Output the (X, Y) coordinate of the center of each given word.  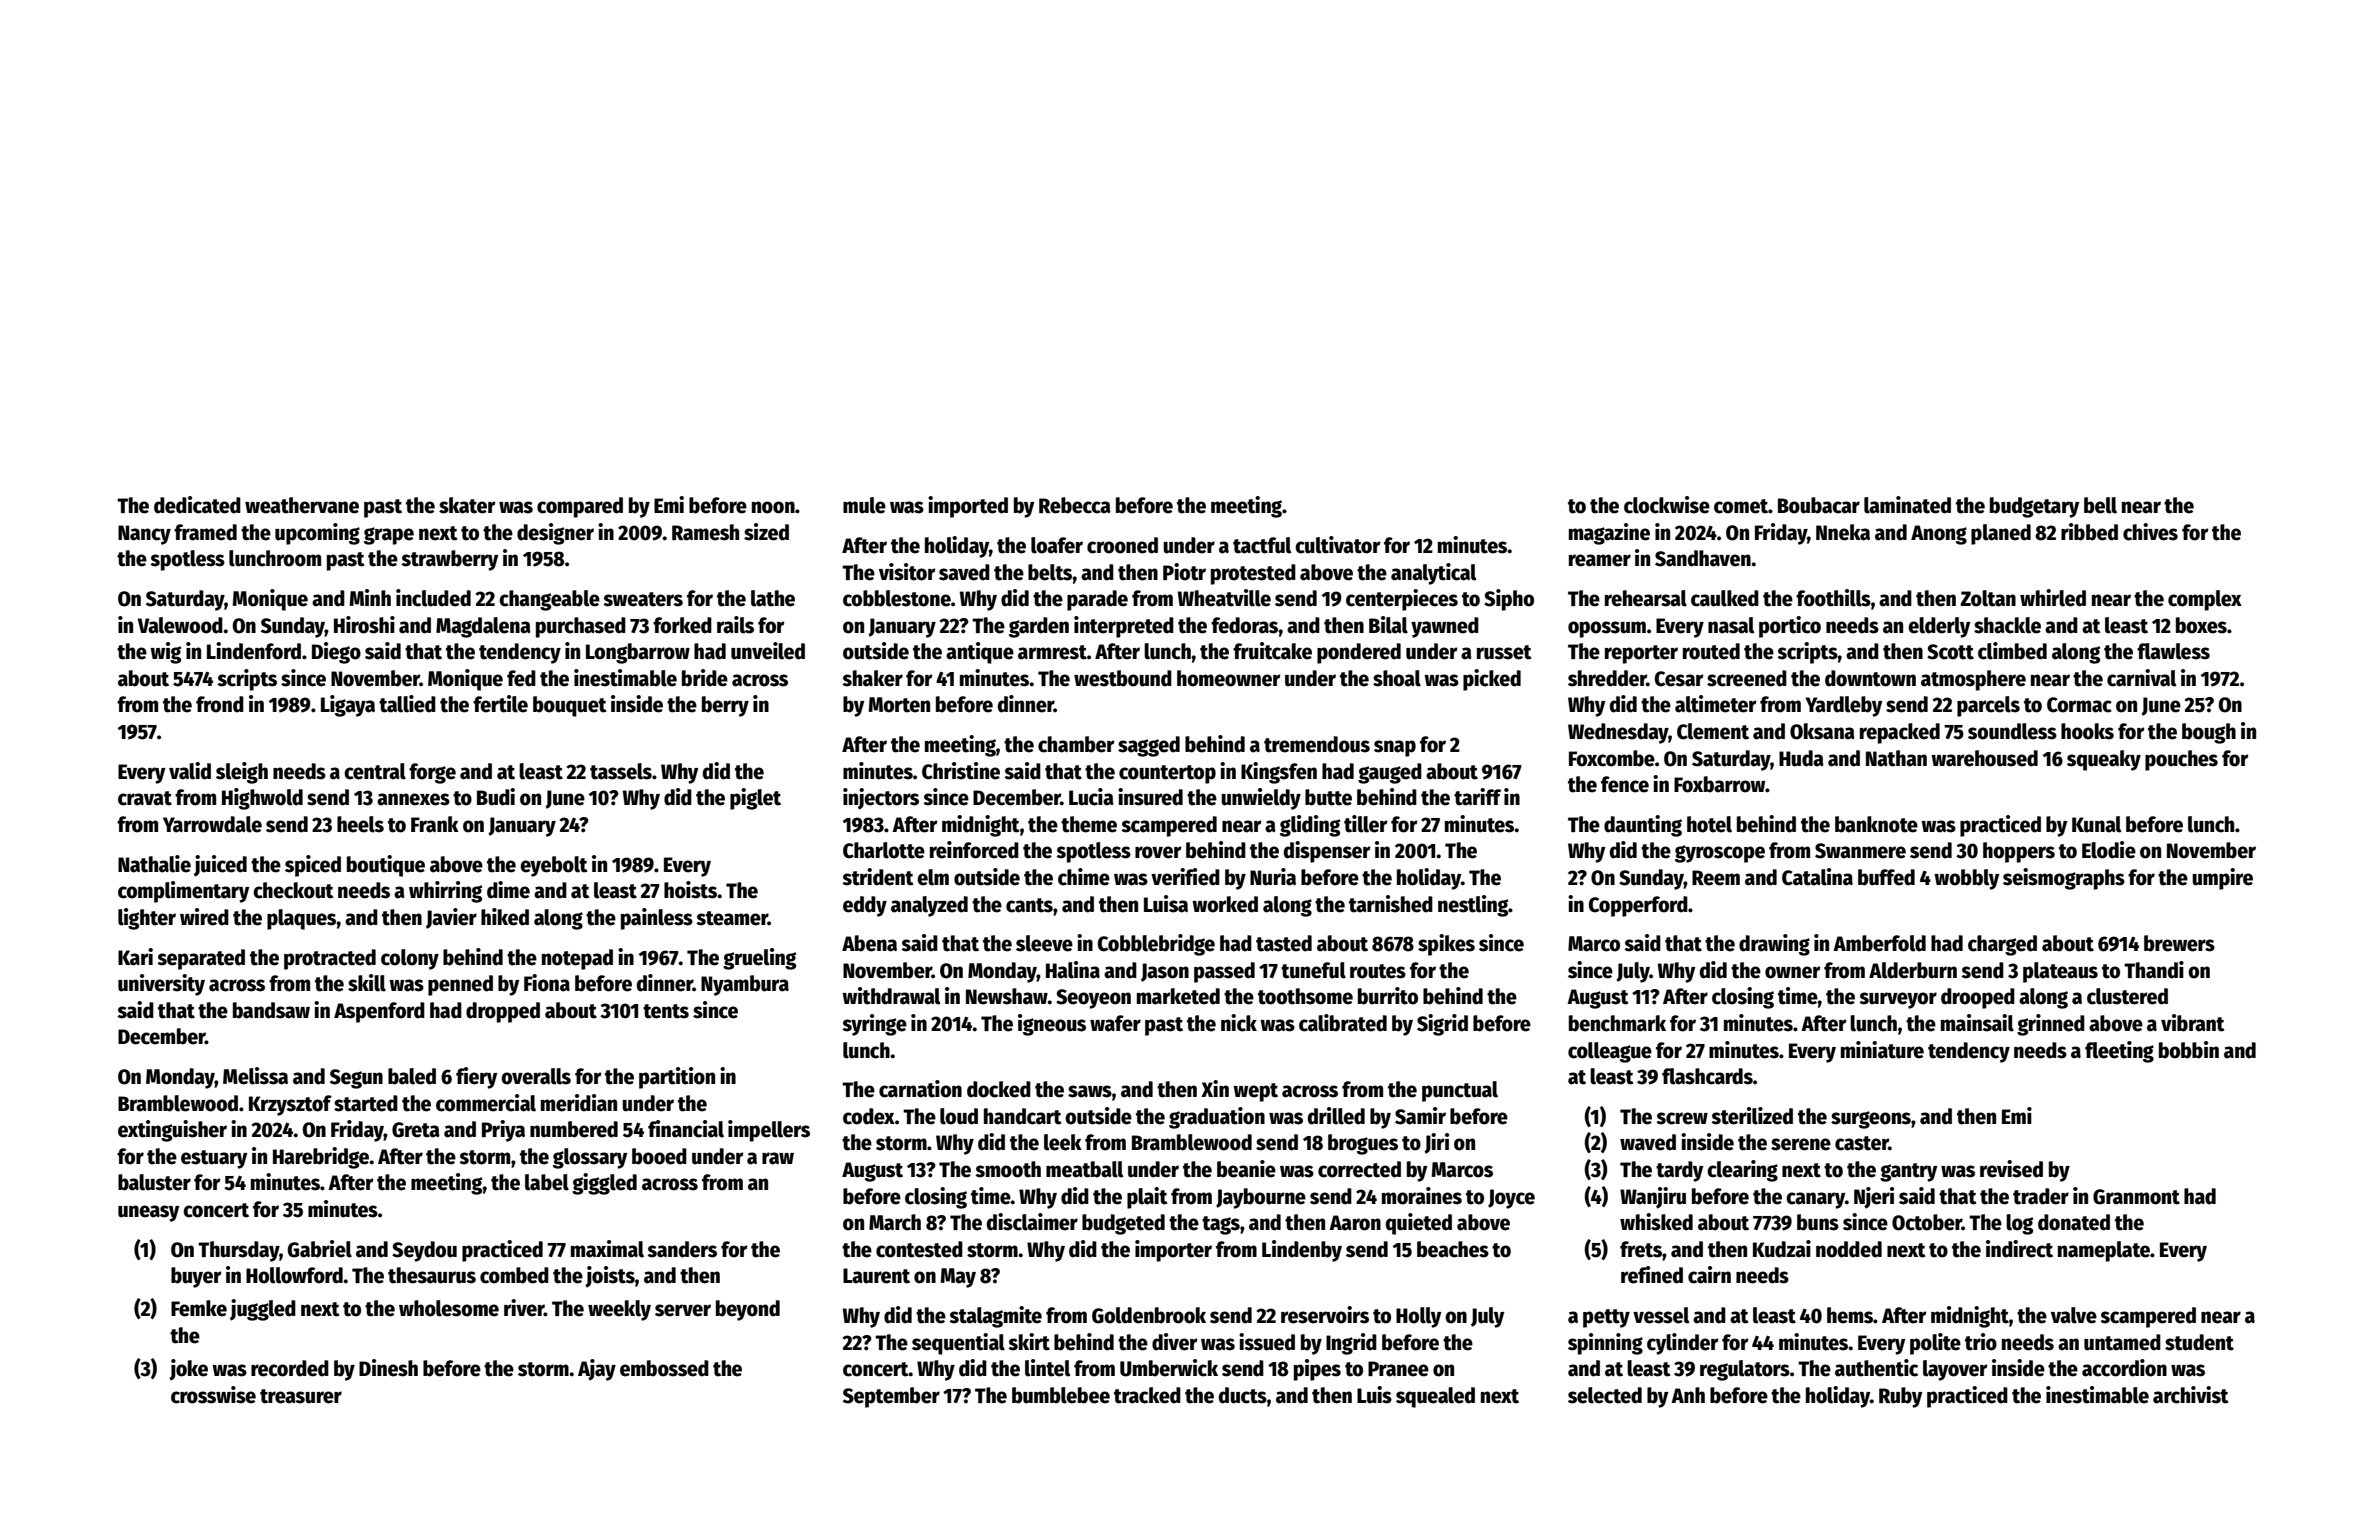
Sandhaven (1703, 558)
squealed (1435, 1397)
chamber (1076, 744)
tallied (407, 704)
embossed (664, 1368)
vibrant (2193, 1023)
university (161, 985)
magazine (1609, 534)
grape (389, 536)
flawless (2173, 651)
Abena (869, 943)
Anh (1688, 1395)
